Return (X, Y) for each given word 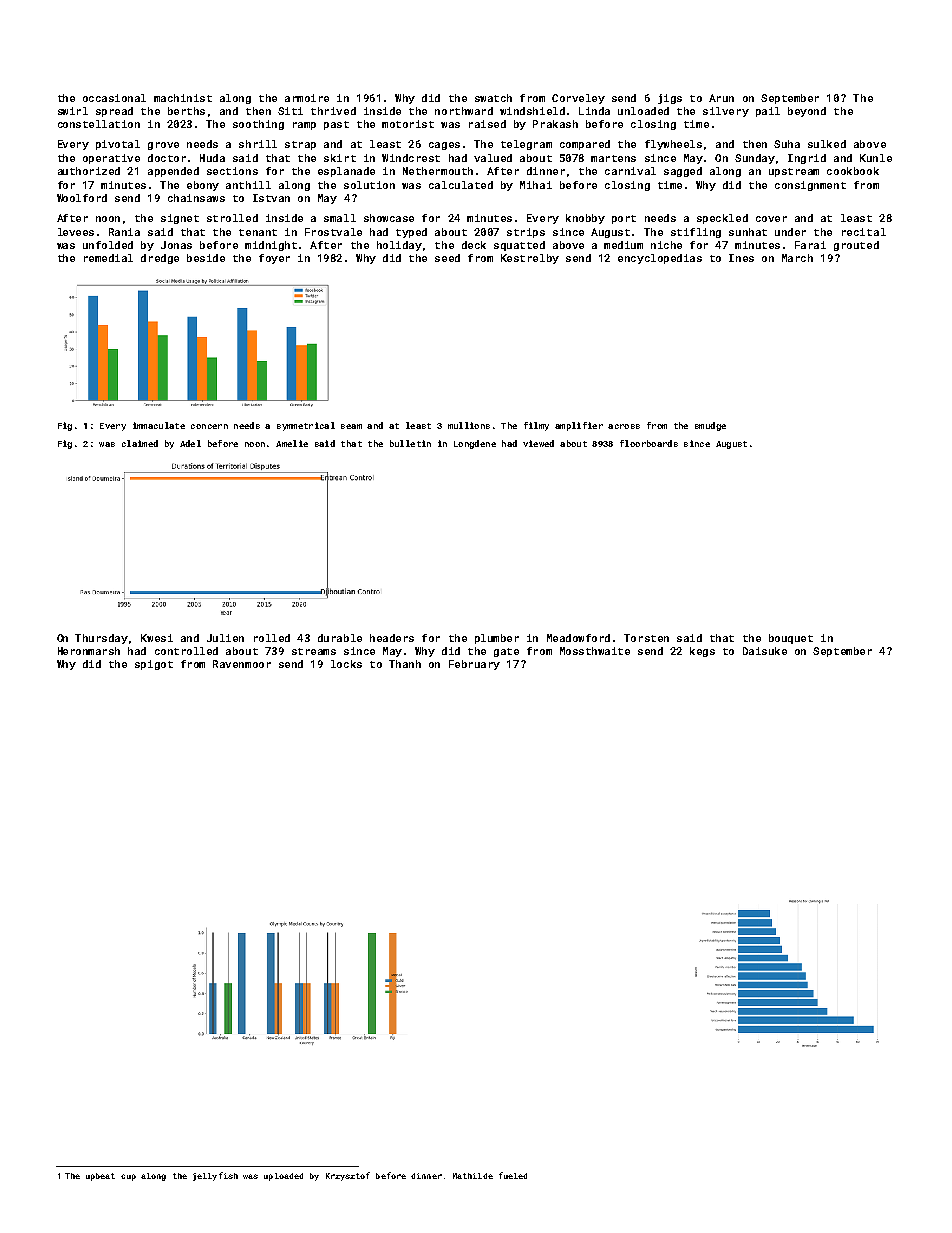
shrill (258, 144)
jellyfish (215, 1176)
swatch (493, 98)
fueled (513, 1175)
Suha (787, 144)
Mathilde (473, 1176)
